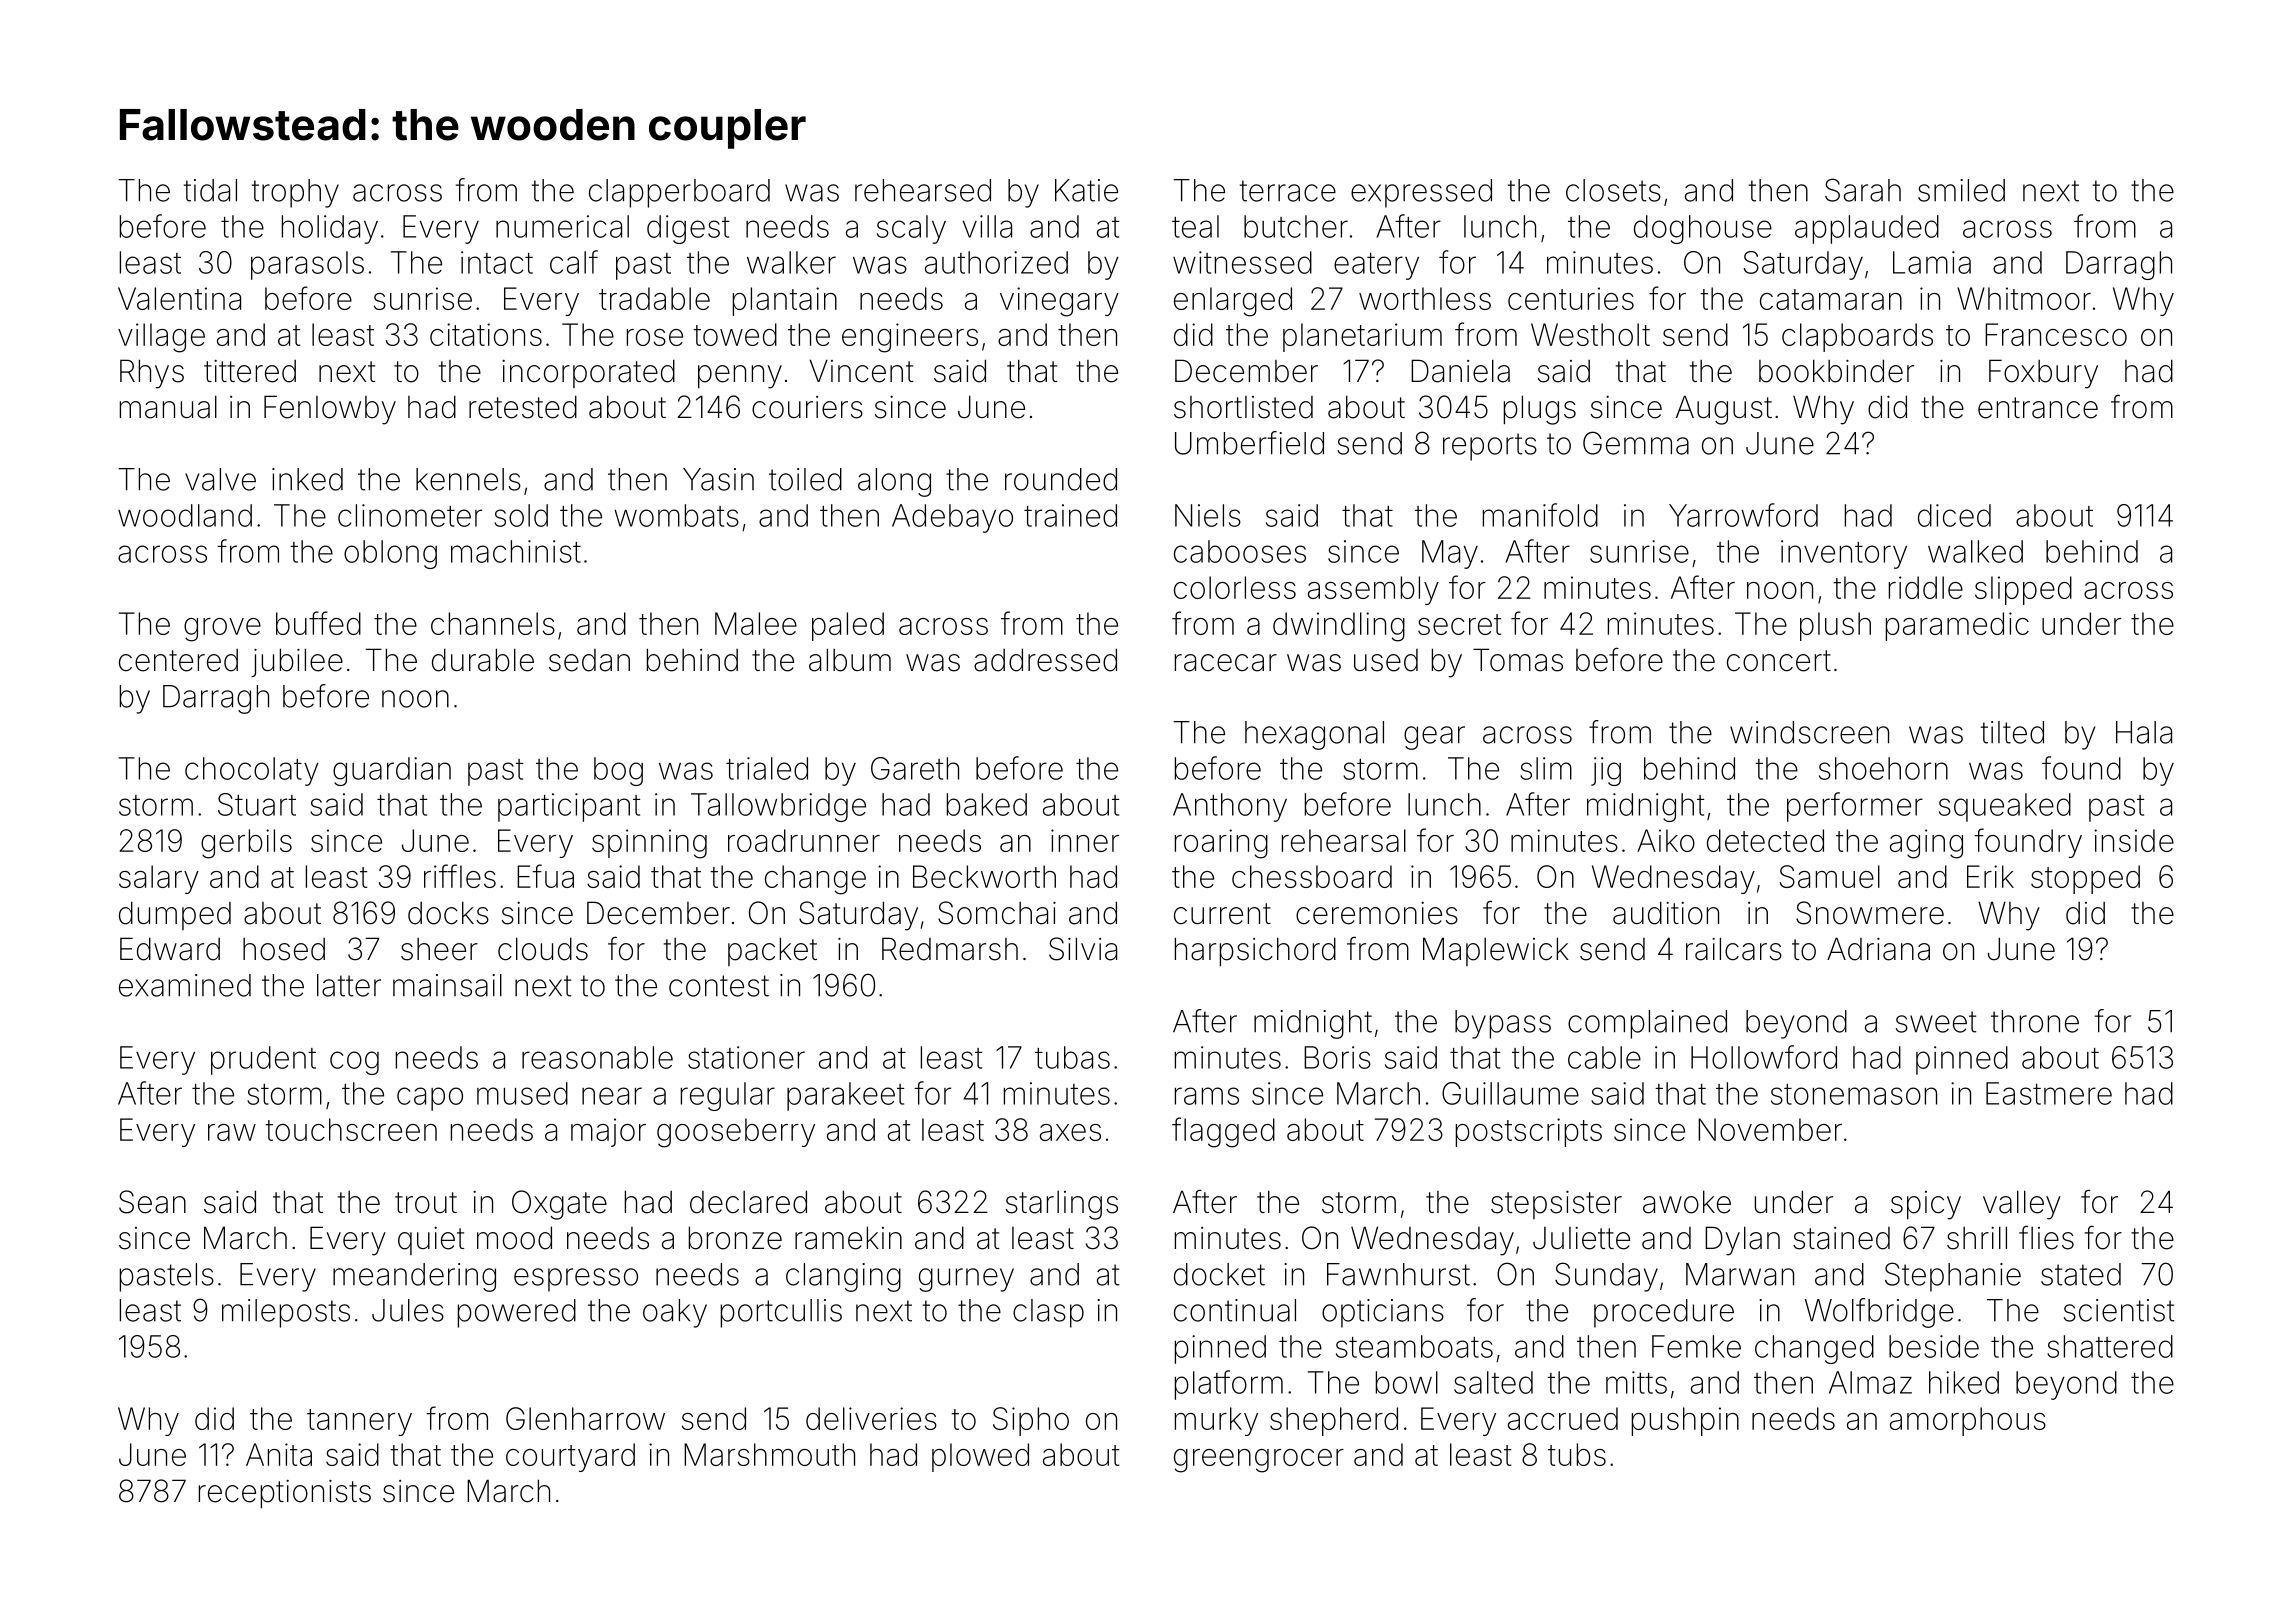 The height and width of the screenshot is (1620, 2292). Describe the element at coordinates (1288, 191) in the screenshot. I see `terrace` at that location.
